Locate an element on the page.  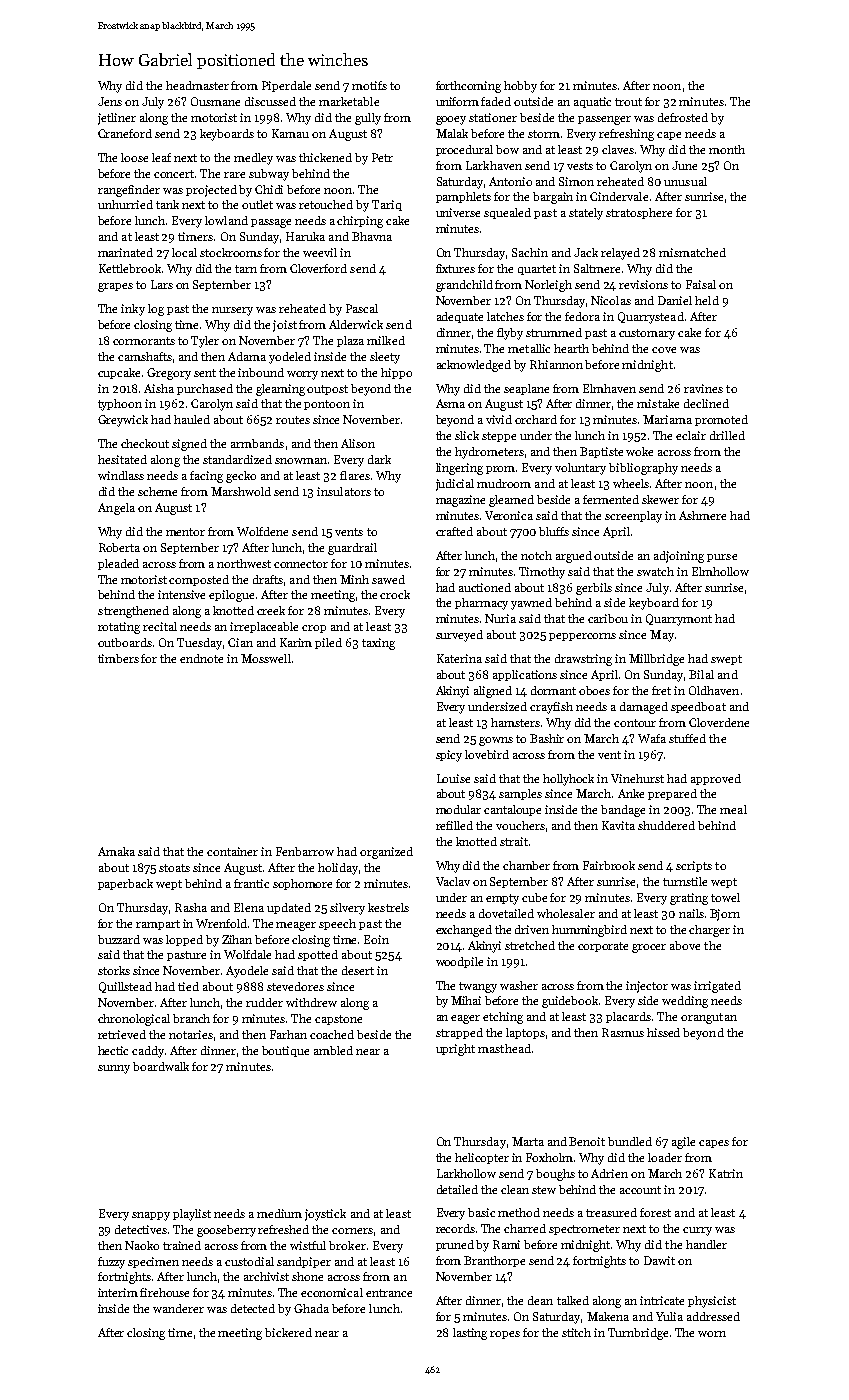
weevil is located at coordinates (320, 252).
